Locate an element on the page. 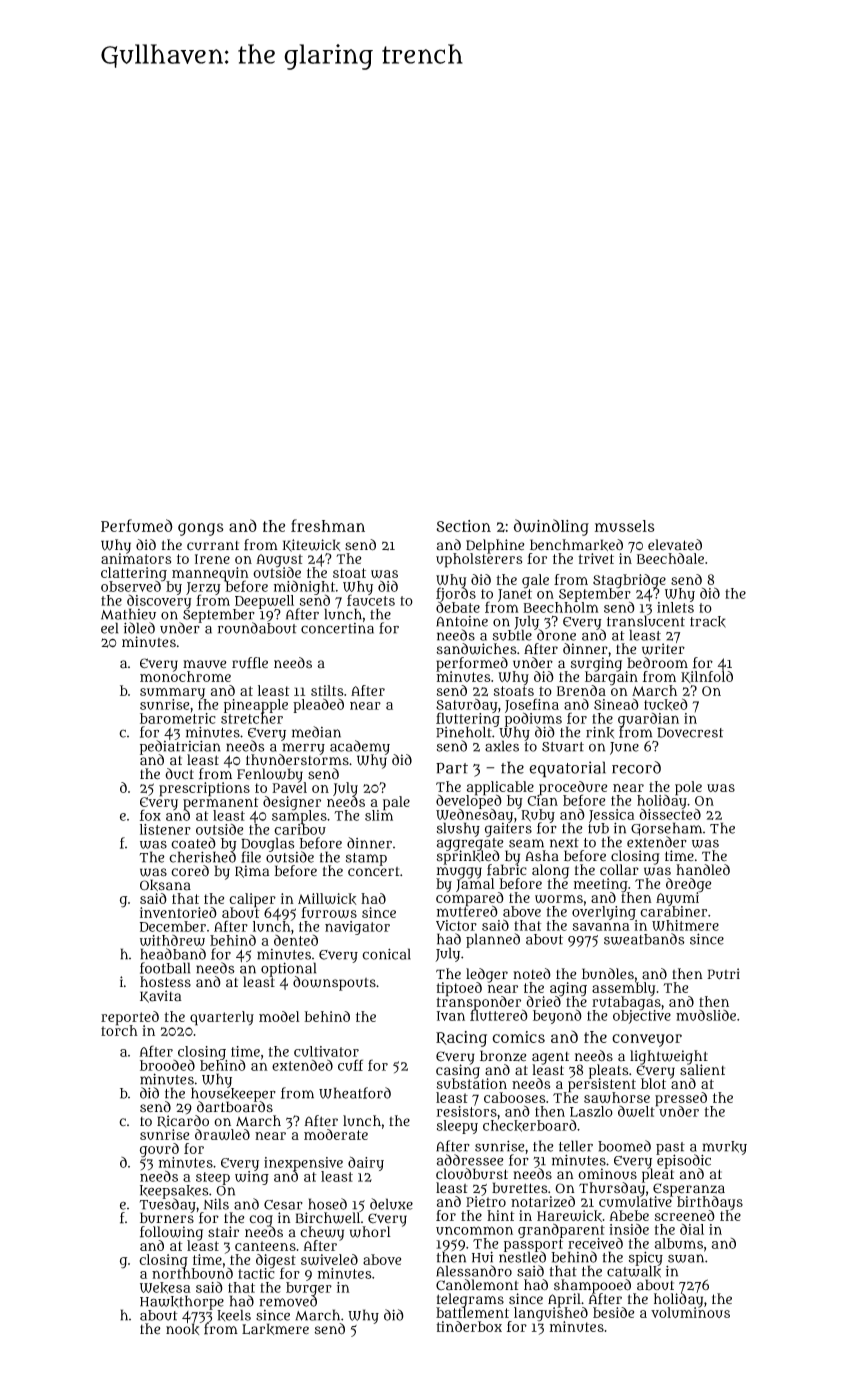 This image has width=849, height=1400. record is located at coordinates (636, 767).
